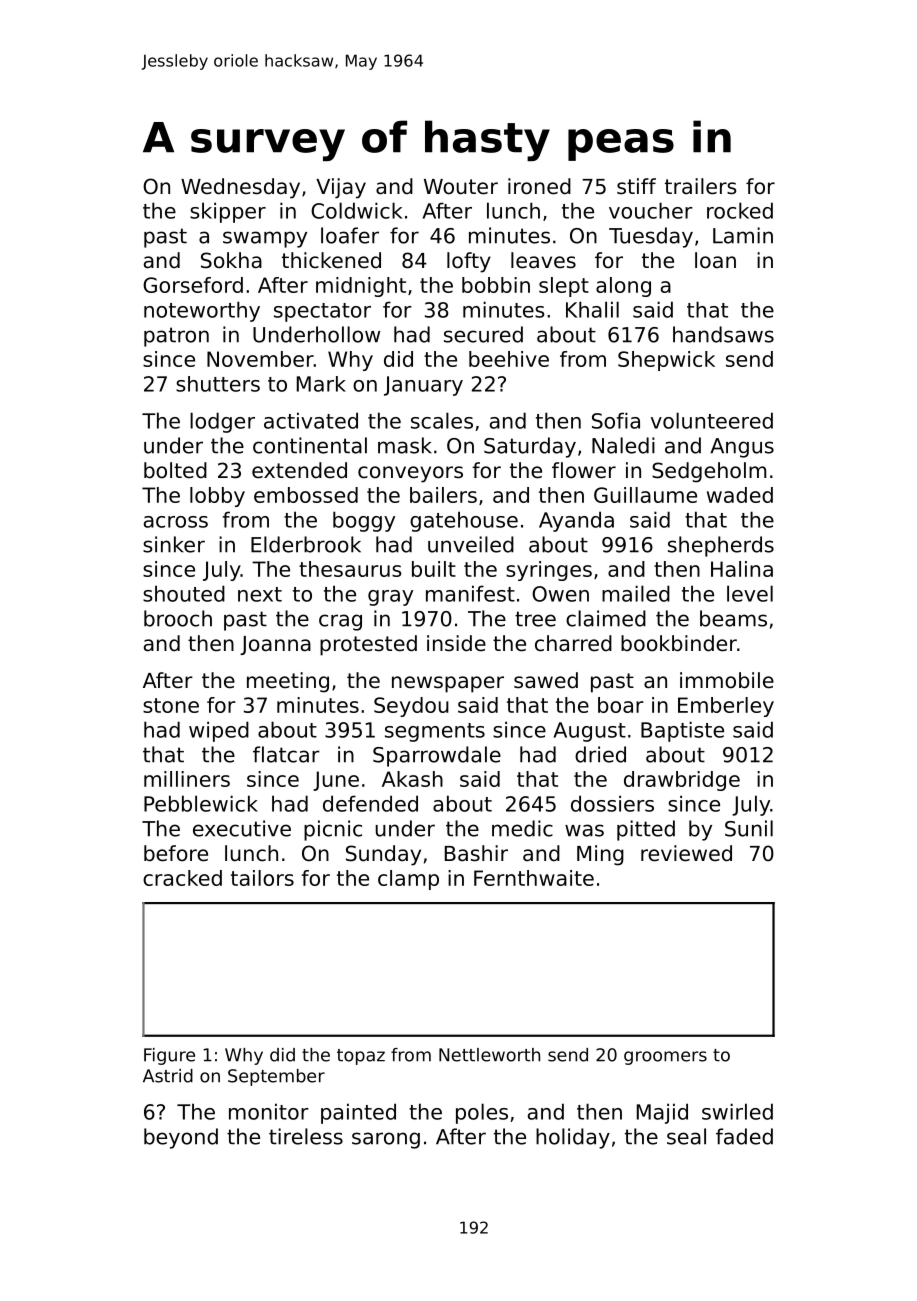 This screenshot has height=1301, width=917. What do you see at coordinates (623, 287) in the screenshot?
I see `along` at bounding box center [623, 287].
